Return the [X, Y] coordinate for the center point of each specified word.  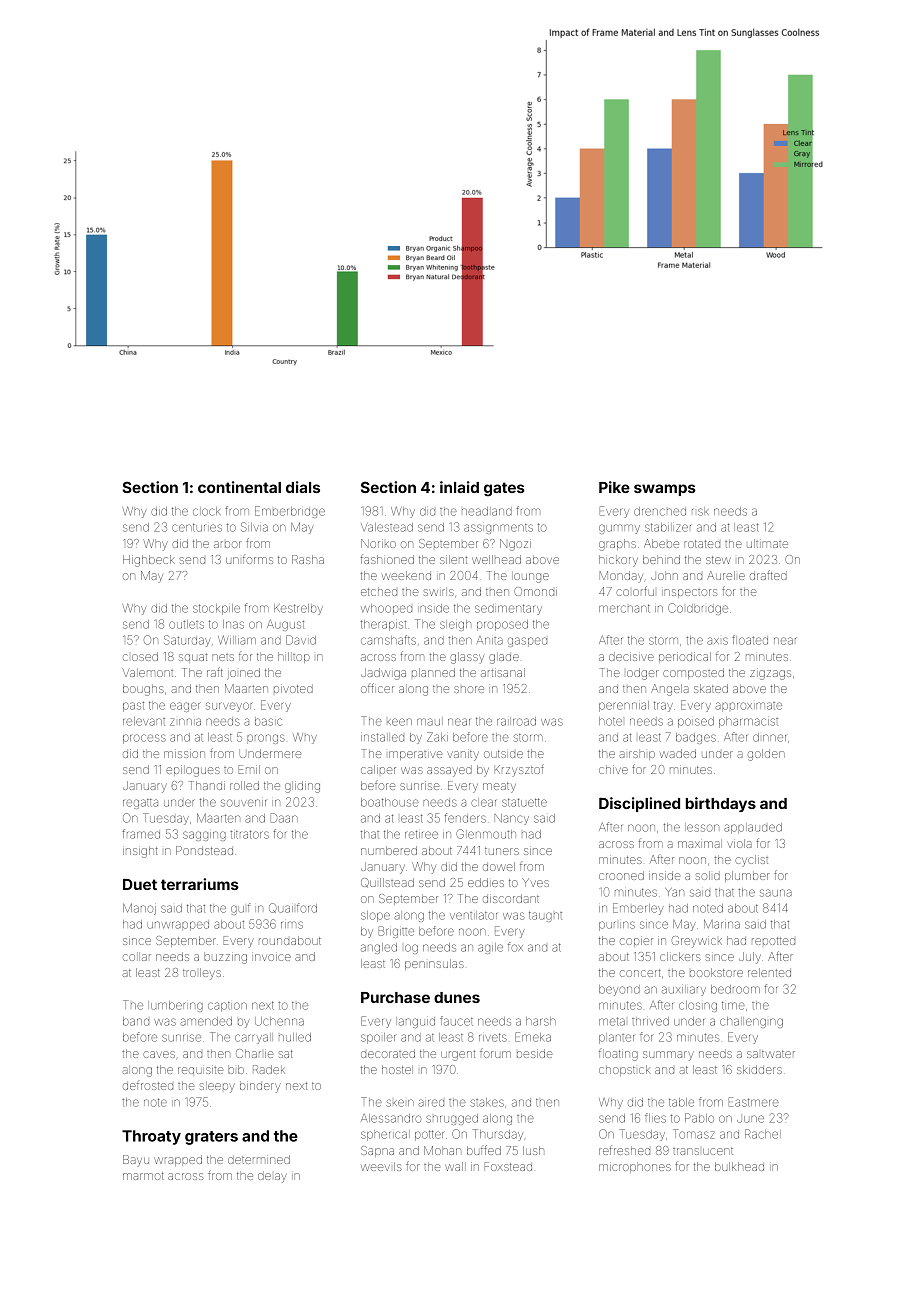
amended [206, 1021]
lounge [531, 578]
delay [272, 1178]
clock [206, 511]
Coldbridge [698, 609]
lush [533, 1150]
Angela [670, 690]
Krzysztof [519, 770]
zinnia [185, 722]
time [733, 1005]
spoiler [378, 1038]
